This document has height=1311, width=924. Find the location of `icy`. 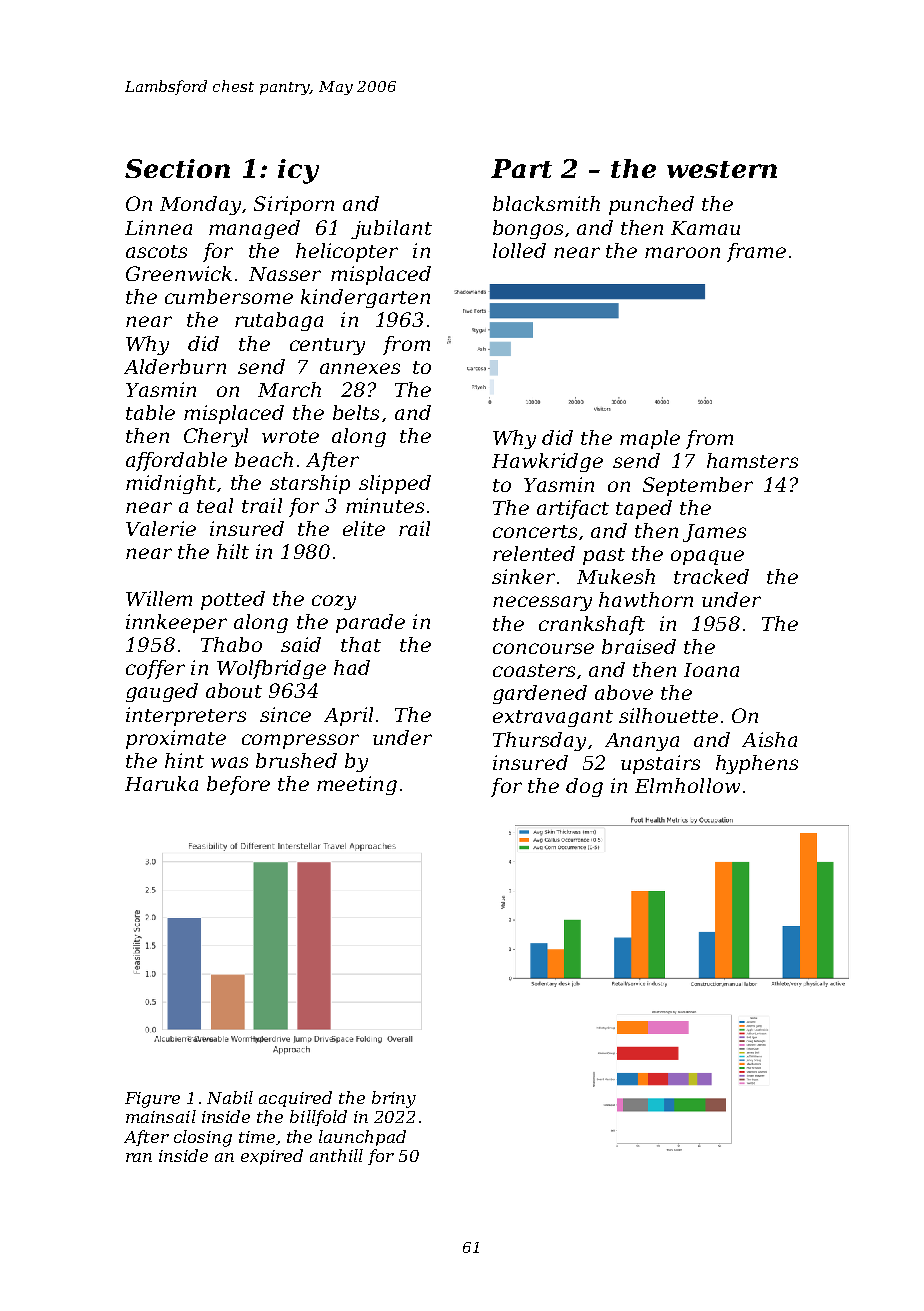

icy is located at coordinates (298, 171).
